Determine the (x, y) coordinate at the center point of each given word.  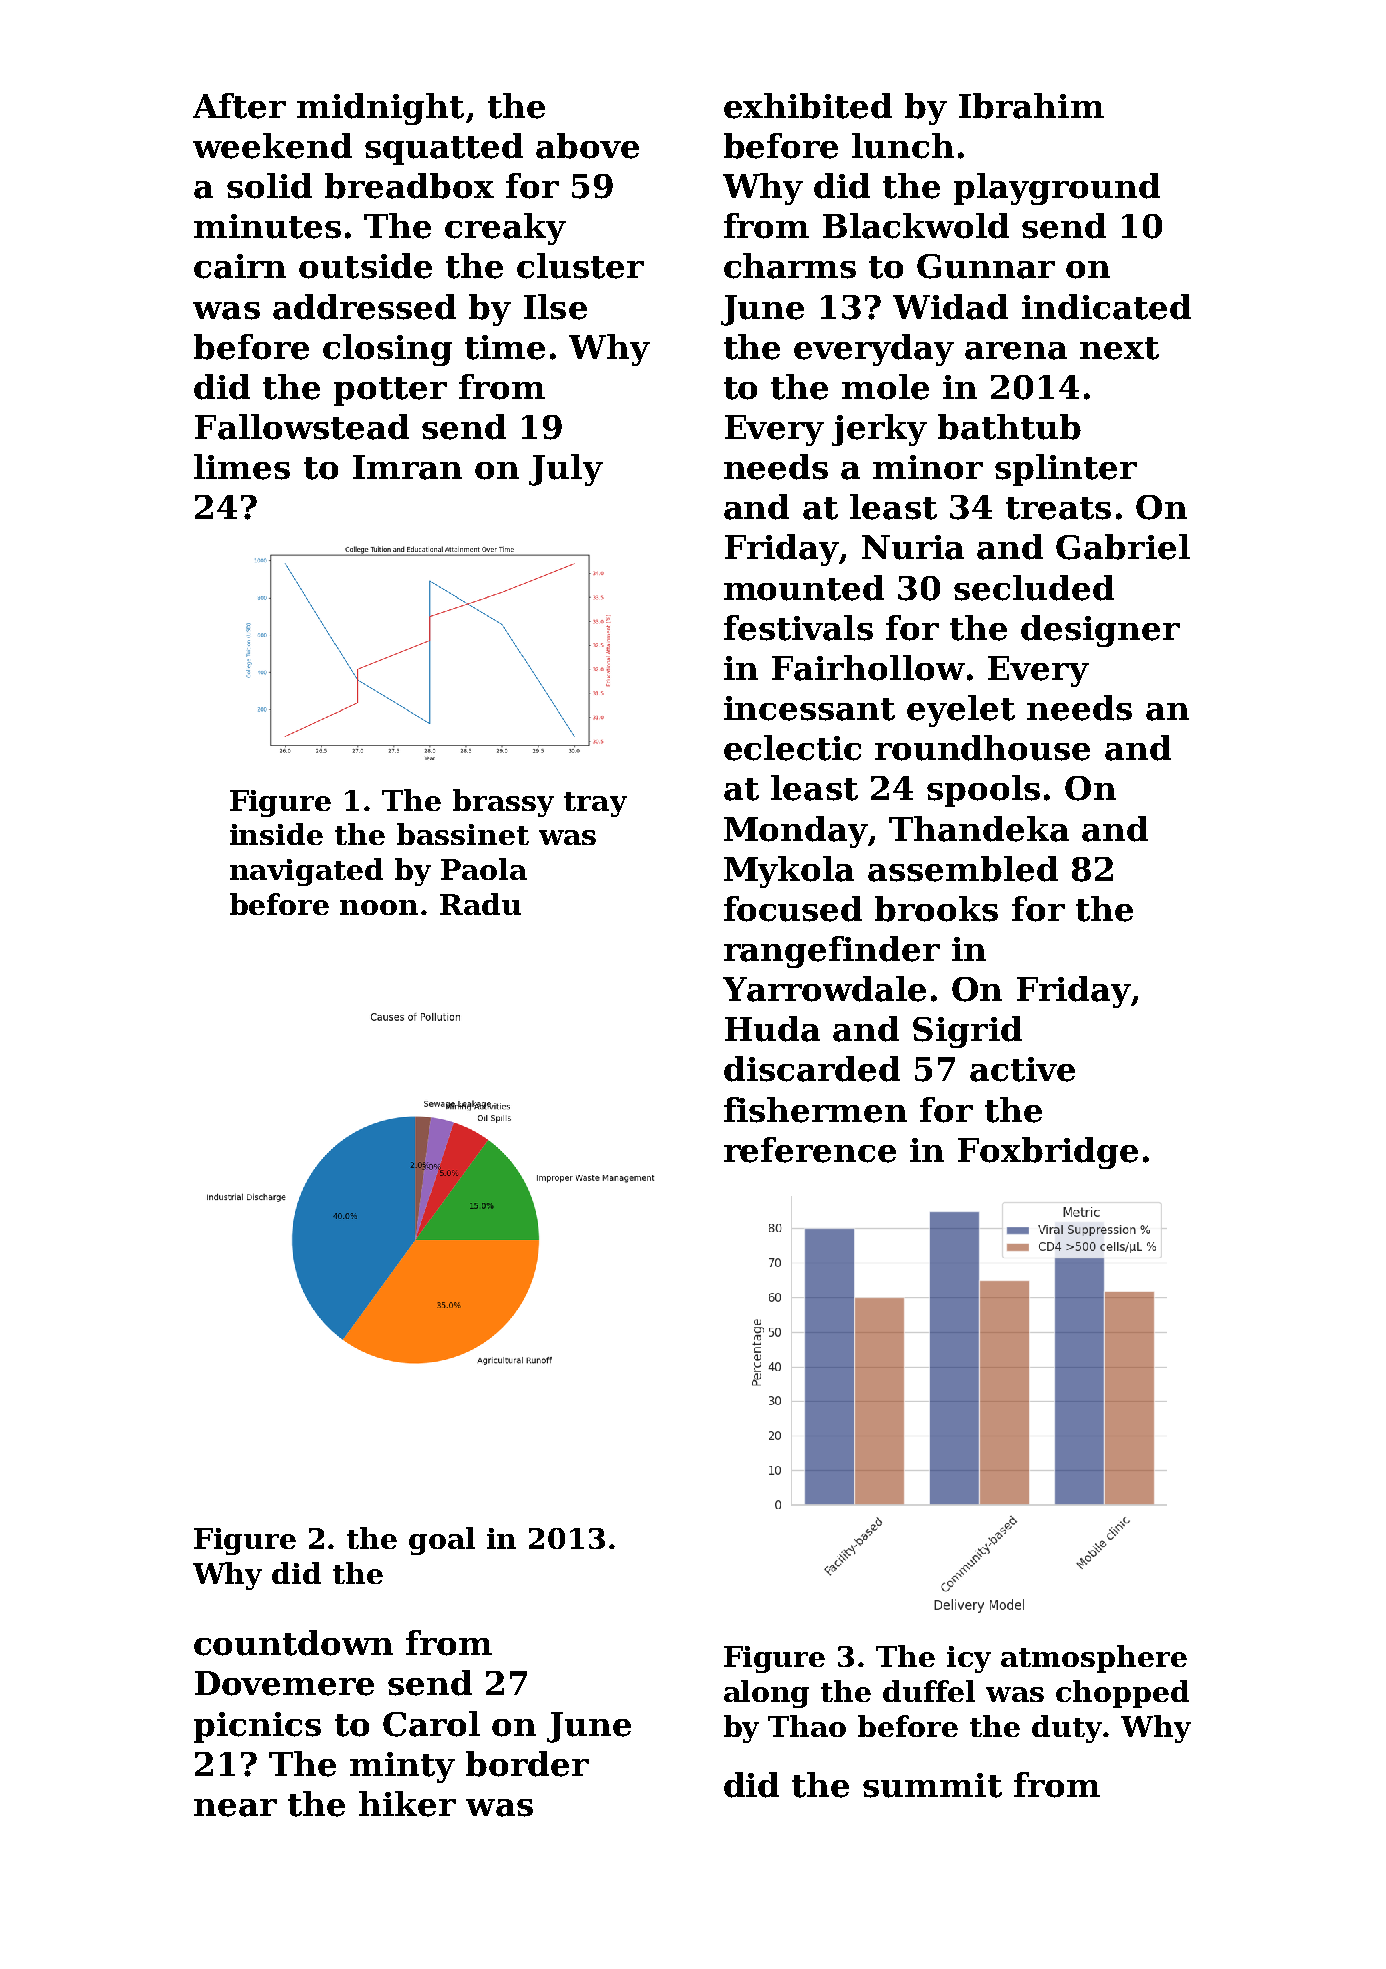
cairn (240, 266)
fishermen (815, 1110)
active (1022, 1069)
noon (379, 907)
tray (595, 804)
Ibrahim (1031, 106)
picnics (257, 1727)
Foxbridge (1048, 1153)
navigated (306, 872)
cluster (580, 266)
